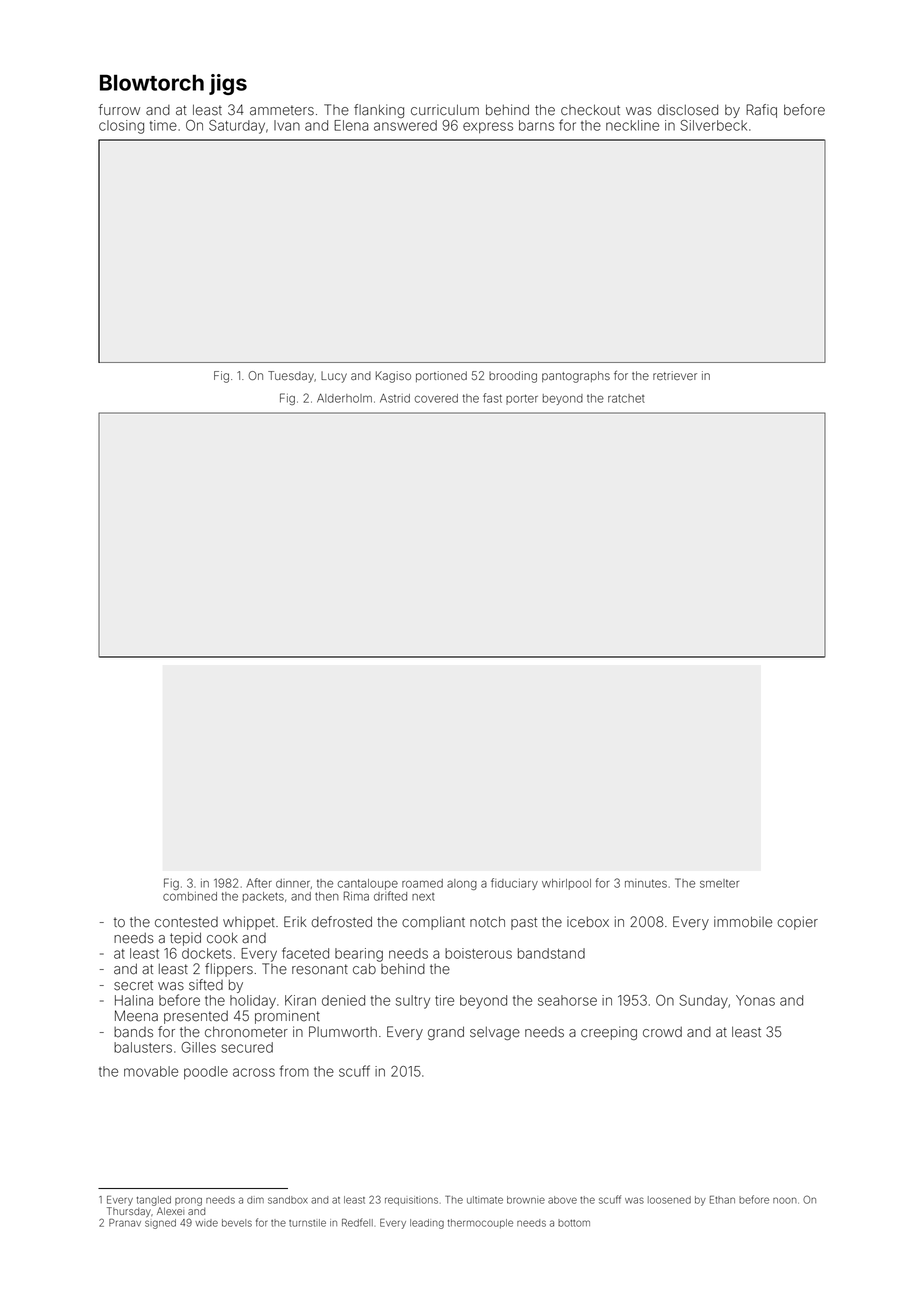  Describe the element at coordinates (190, 896) in the page. I see `combined` at that location.
